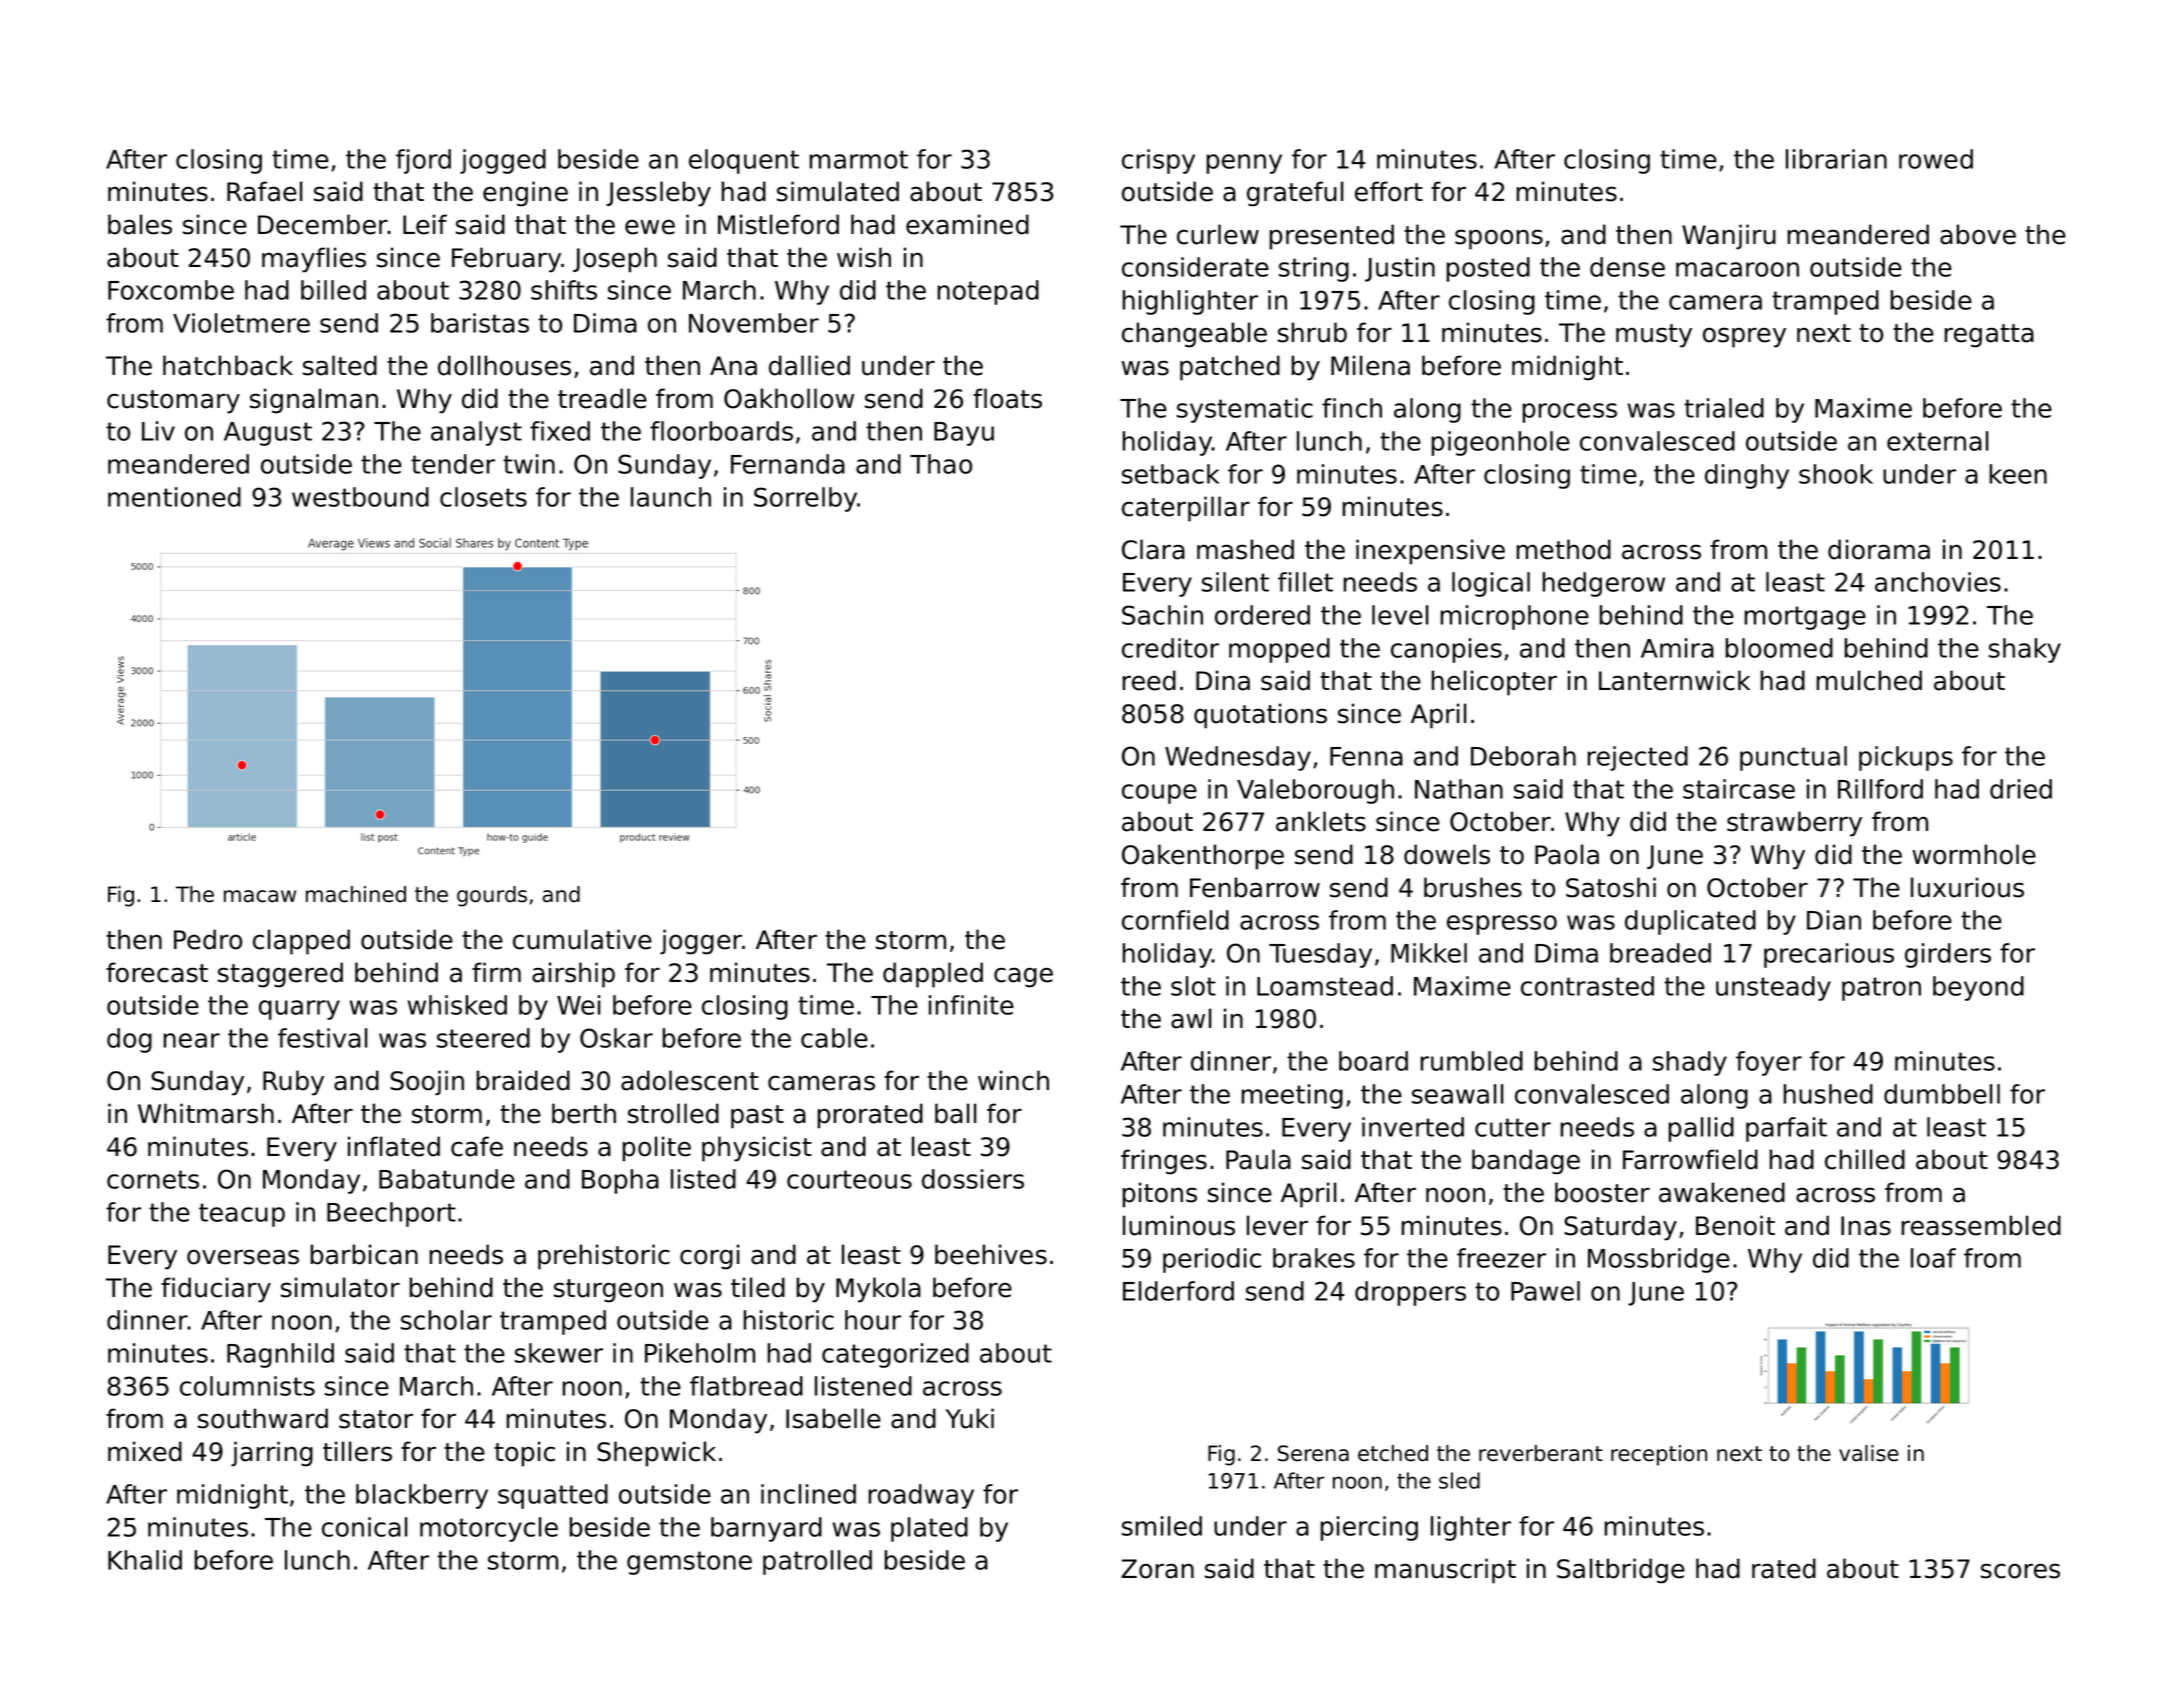 This screenshot has width=2178, height=1683. Describe the element at coordinates (564, 290) in the screenshot. I see `shifts` at that location.
